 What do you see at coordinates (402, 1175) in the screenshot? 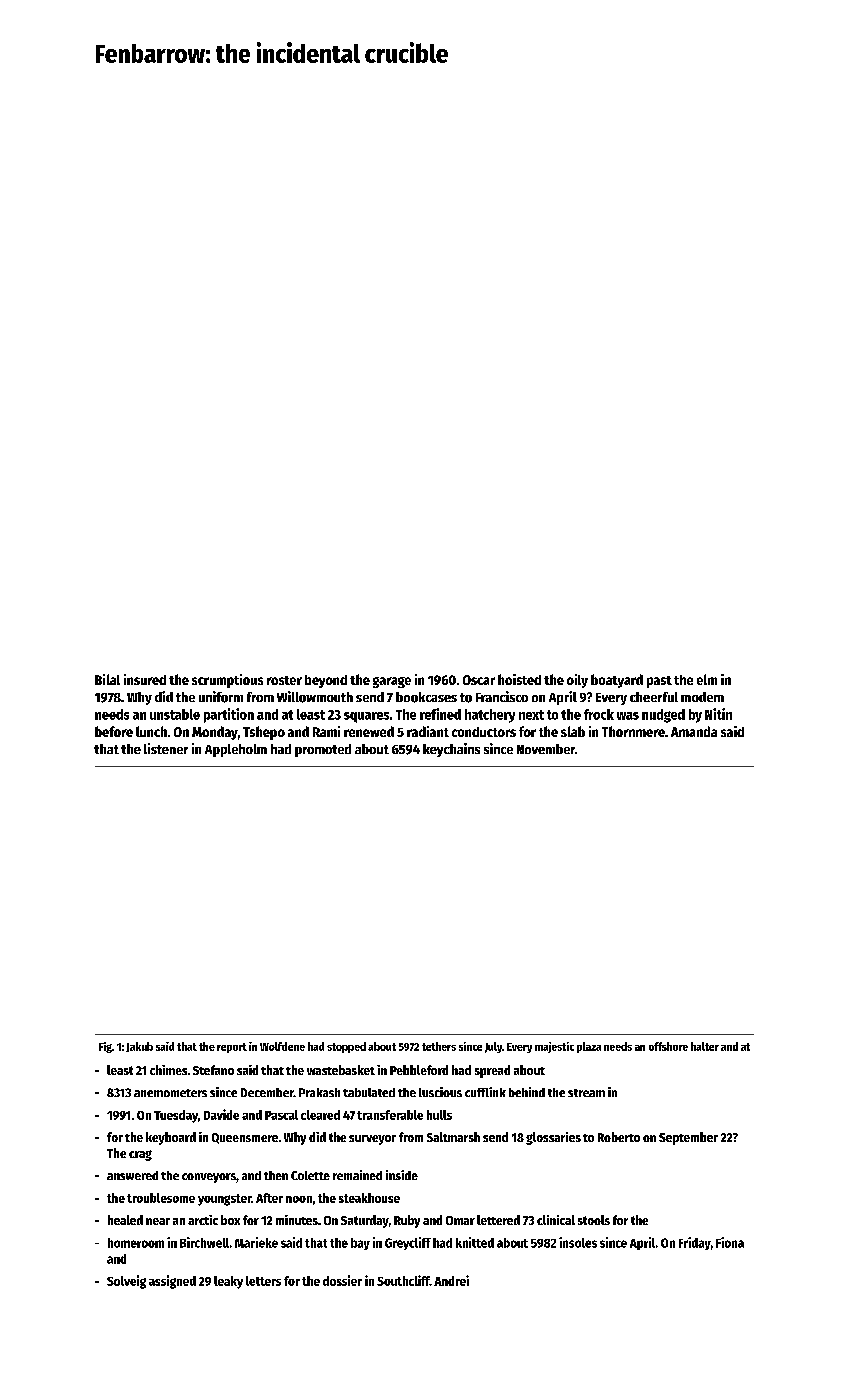
I see `inside` at bounding box center [402, 1175].
